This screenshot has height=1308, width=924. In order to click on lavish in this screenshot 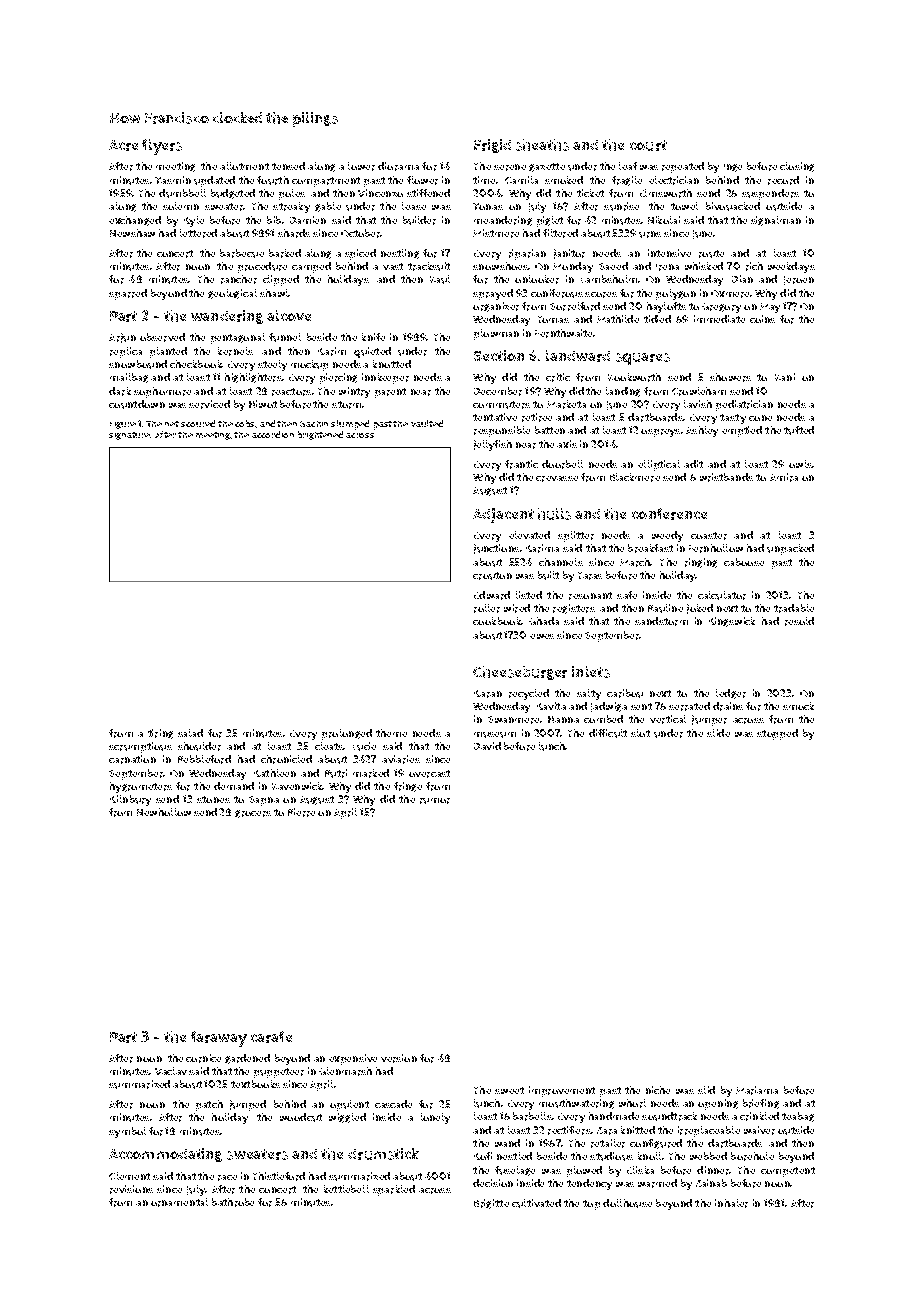, I will do `click(698, 404)`.
